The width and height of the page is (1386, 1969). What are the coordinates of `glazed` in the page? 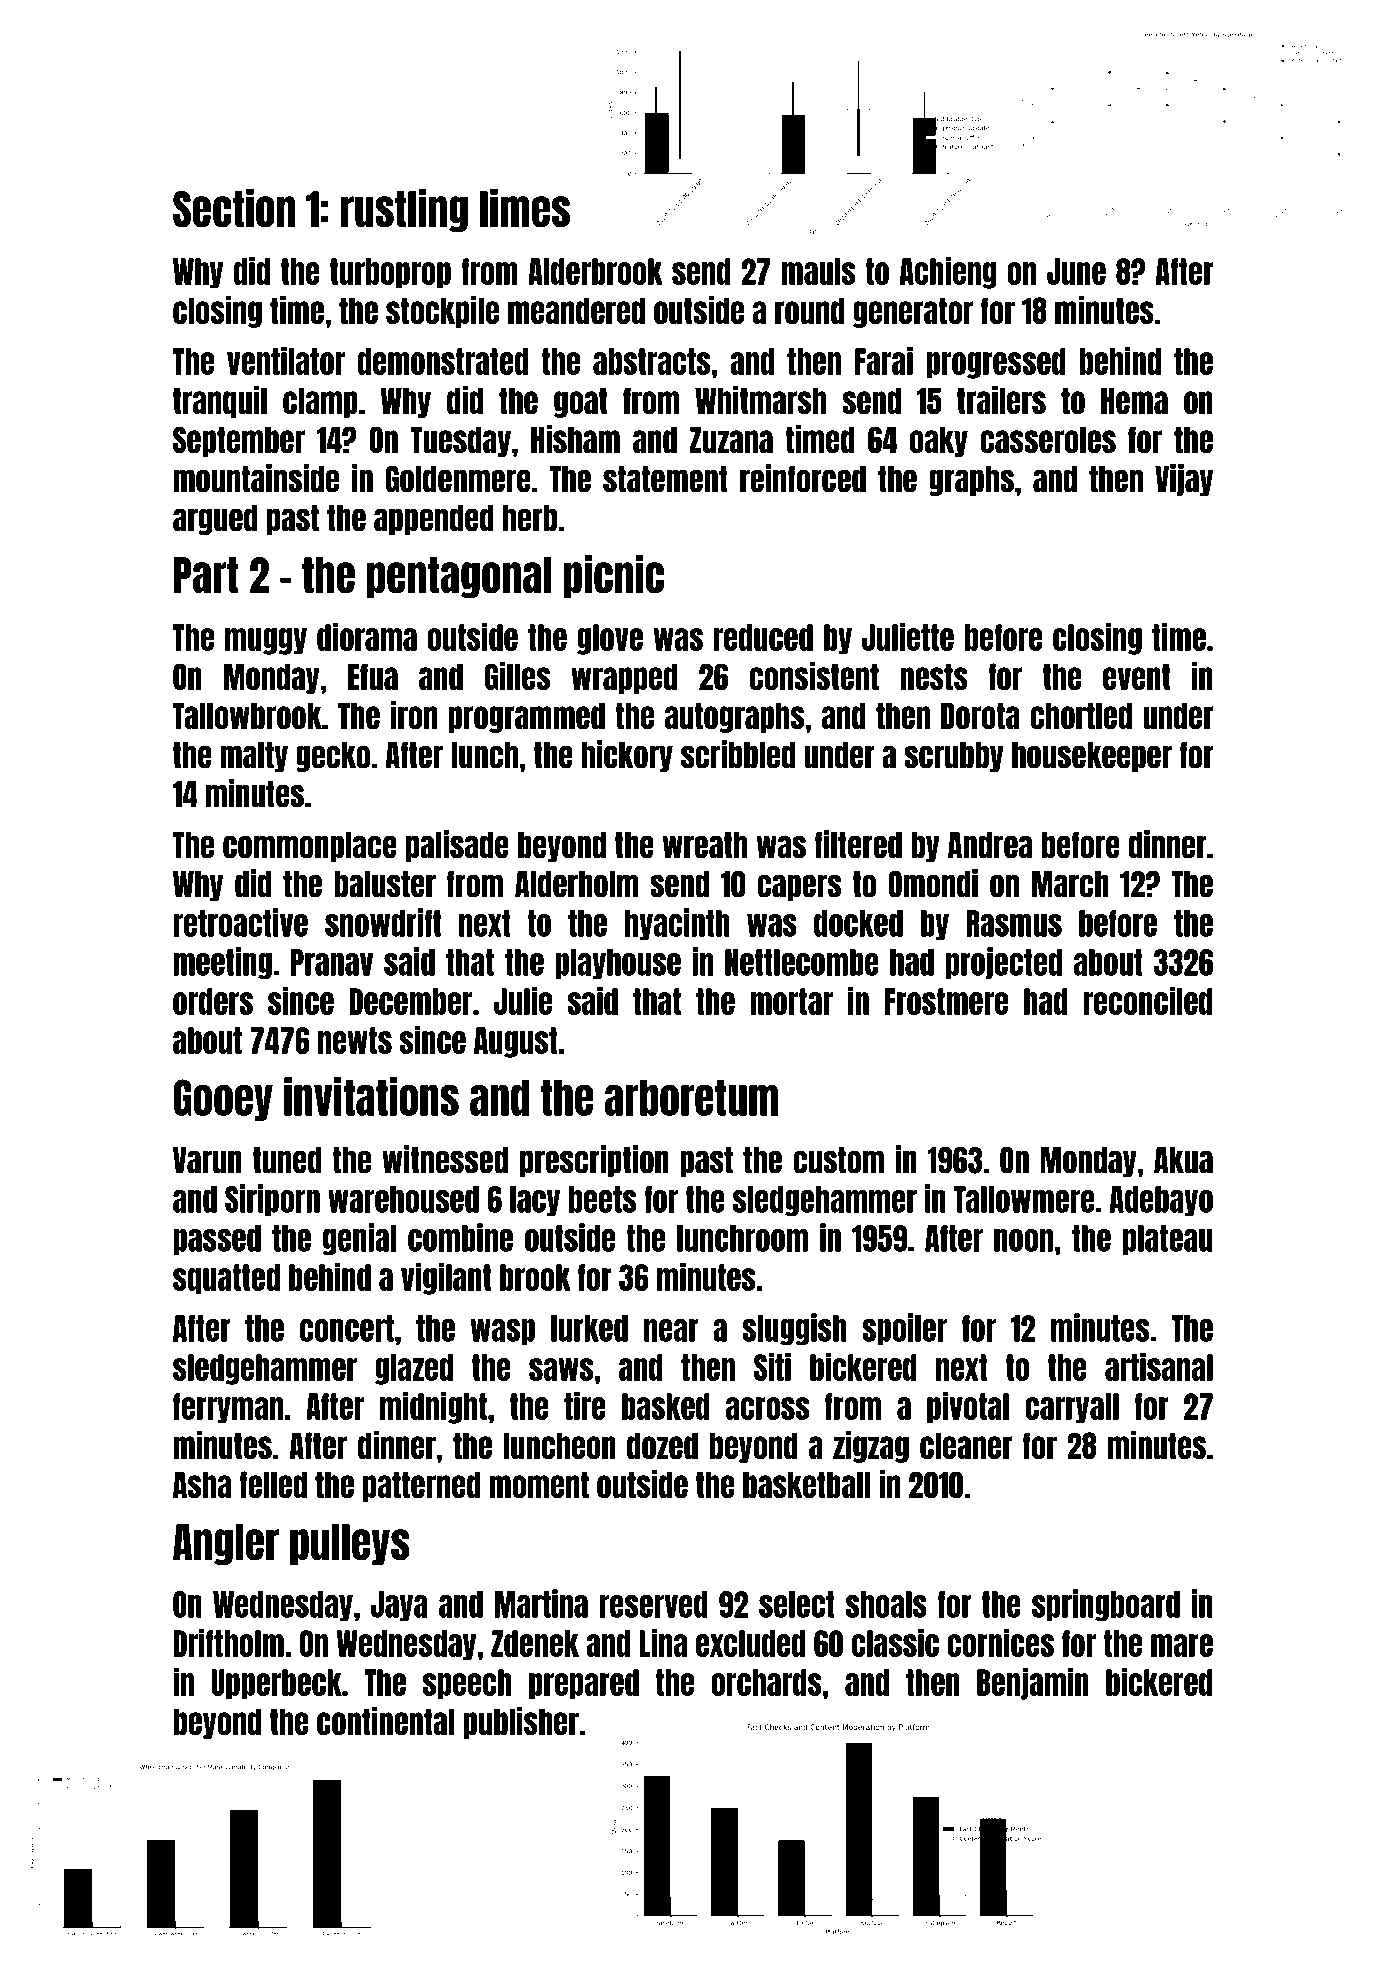 It's located at (414, 1369).
